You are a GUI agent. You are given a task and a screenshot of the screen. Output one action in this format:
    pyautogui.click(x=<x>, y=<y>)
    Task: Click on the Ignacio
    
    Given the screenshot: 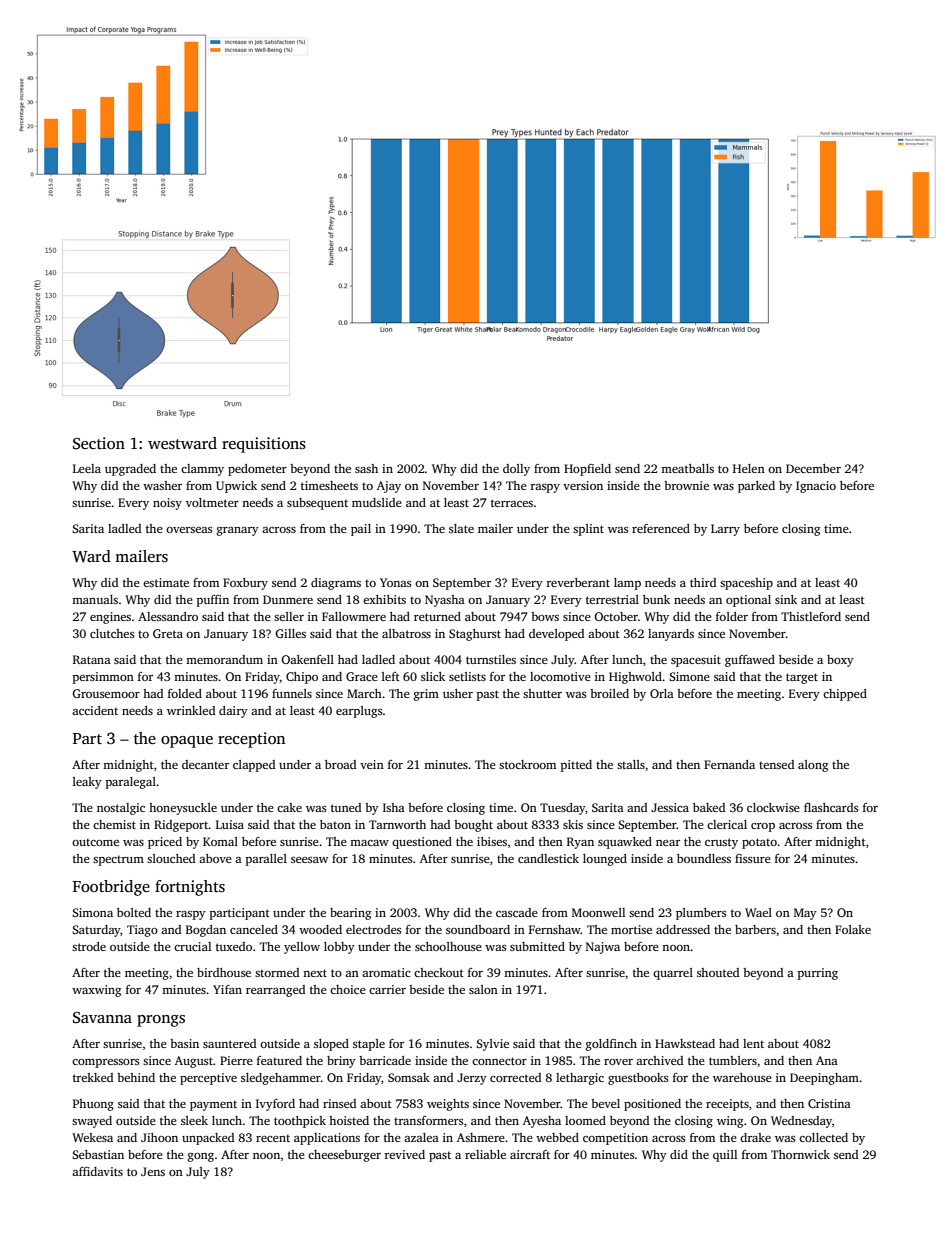 What is the action you would take?
    pyautogui.click(x=816, y=487)
